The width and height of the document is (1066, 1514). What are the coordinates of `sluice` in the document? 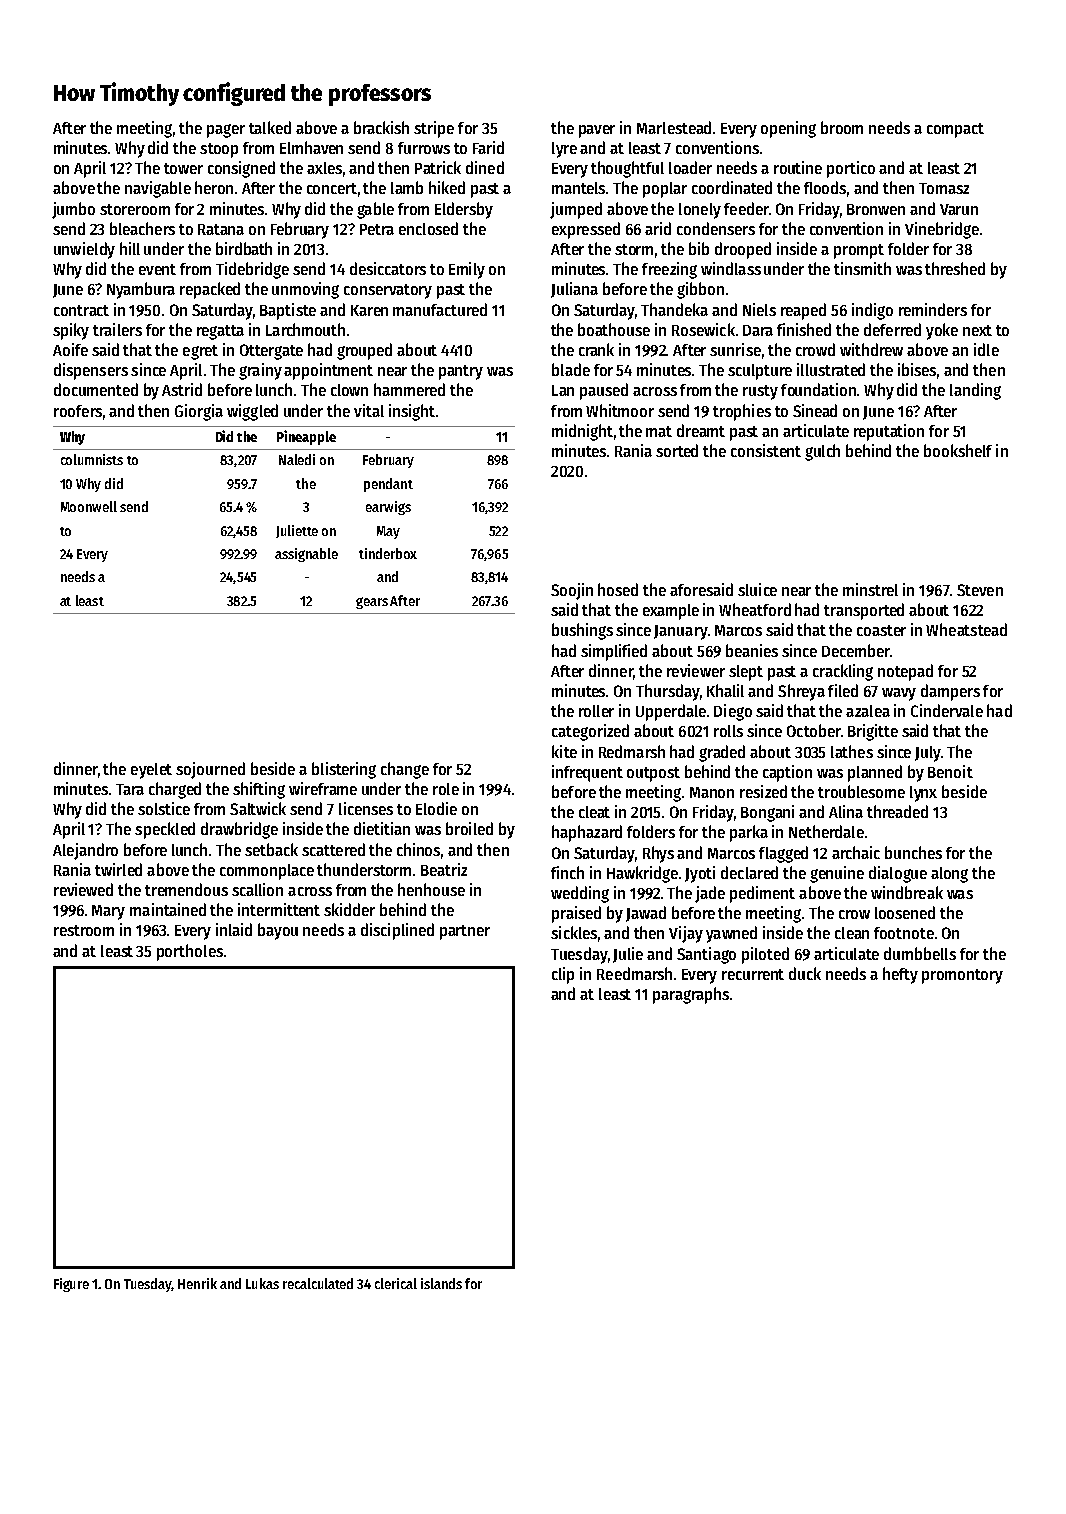 It's located at (757, 589).
